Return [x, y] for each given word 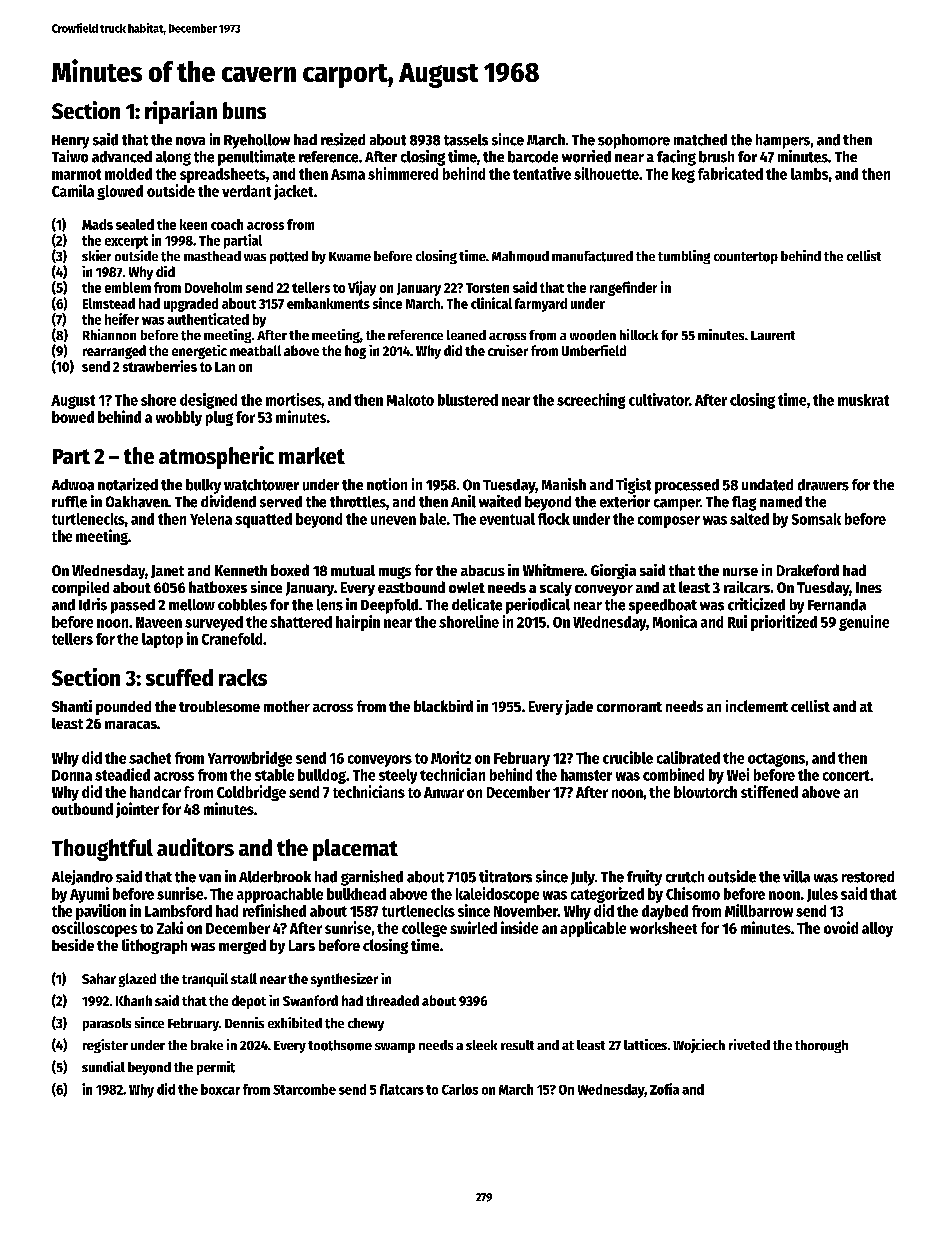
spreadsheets [223, 175]
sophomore [634, 141]
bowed [73, 417]
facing [676, 158]
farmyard [541, 305]
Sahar [99, 978]
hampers [783, 141]
